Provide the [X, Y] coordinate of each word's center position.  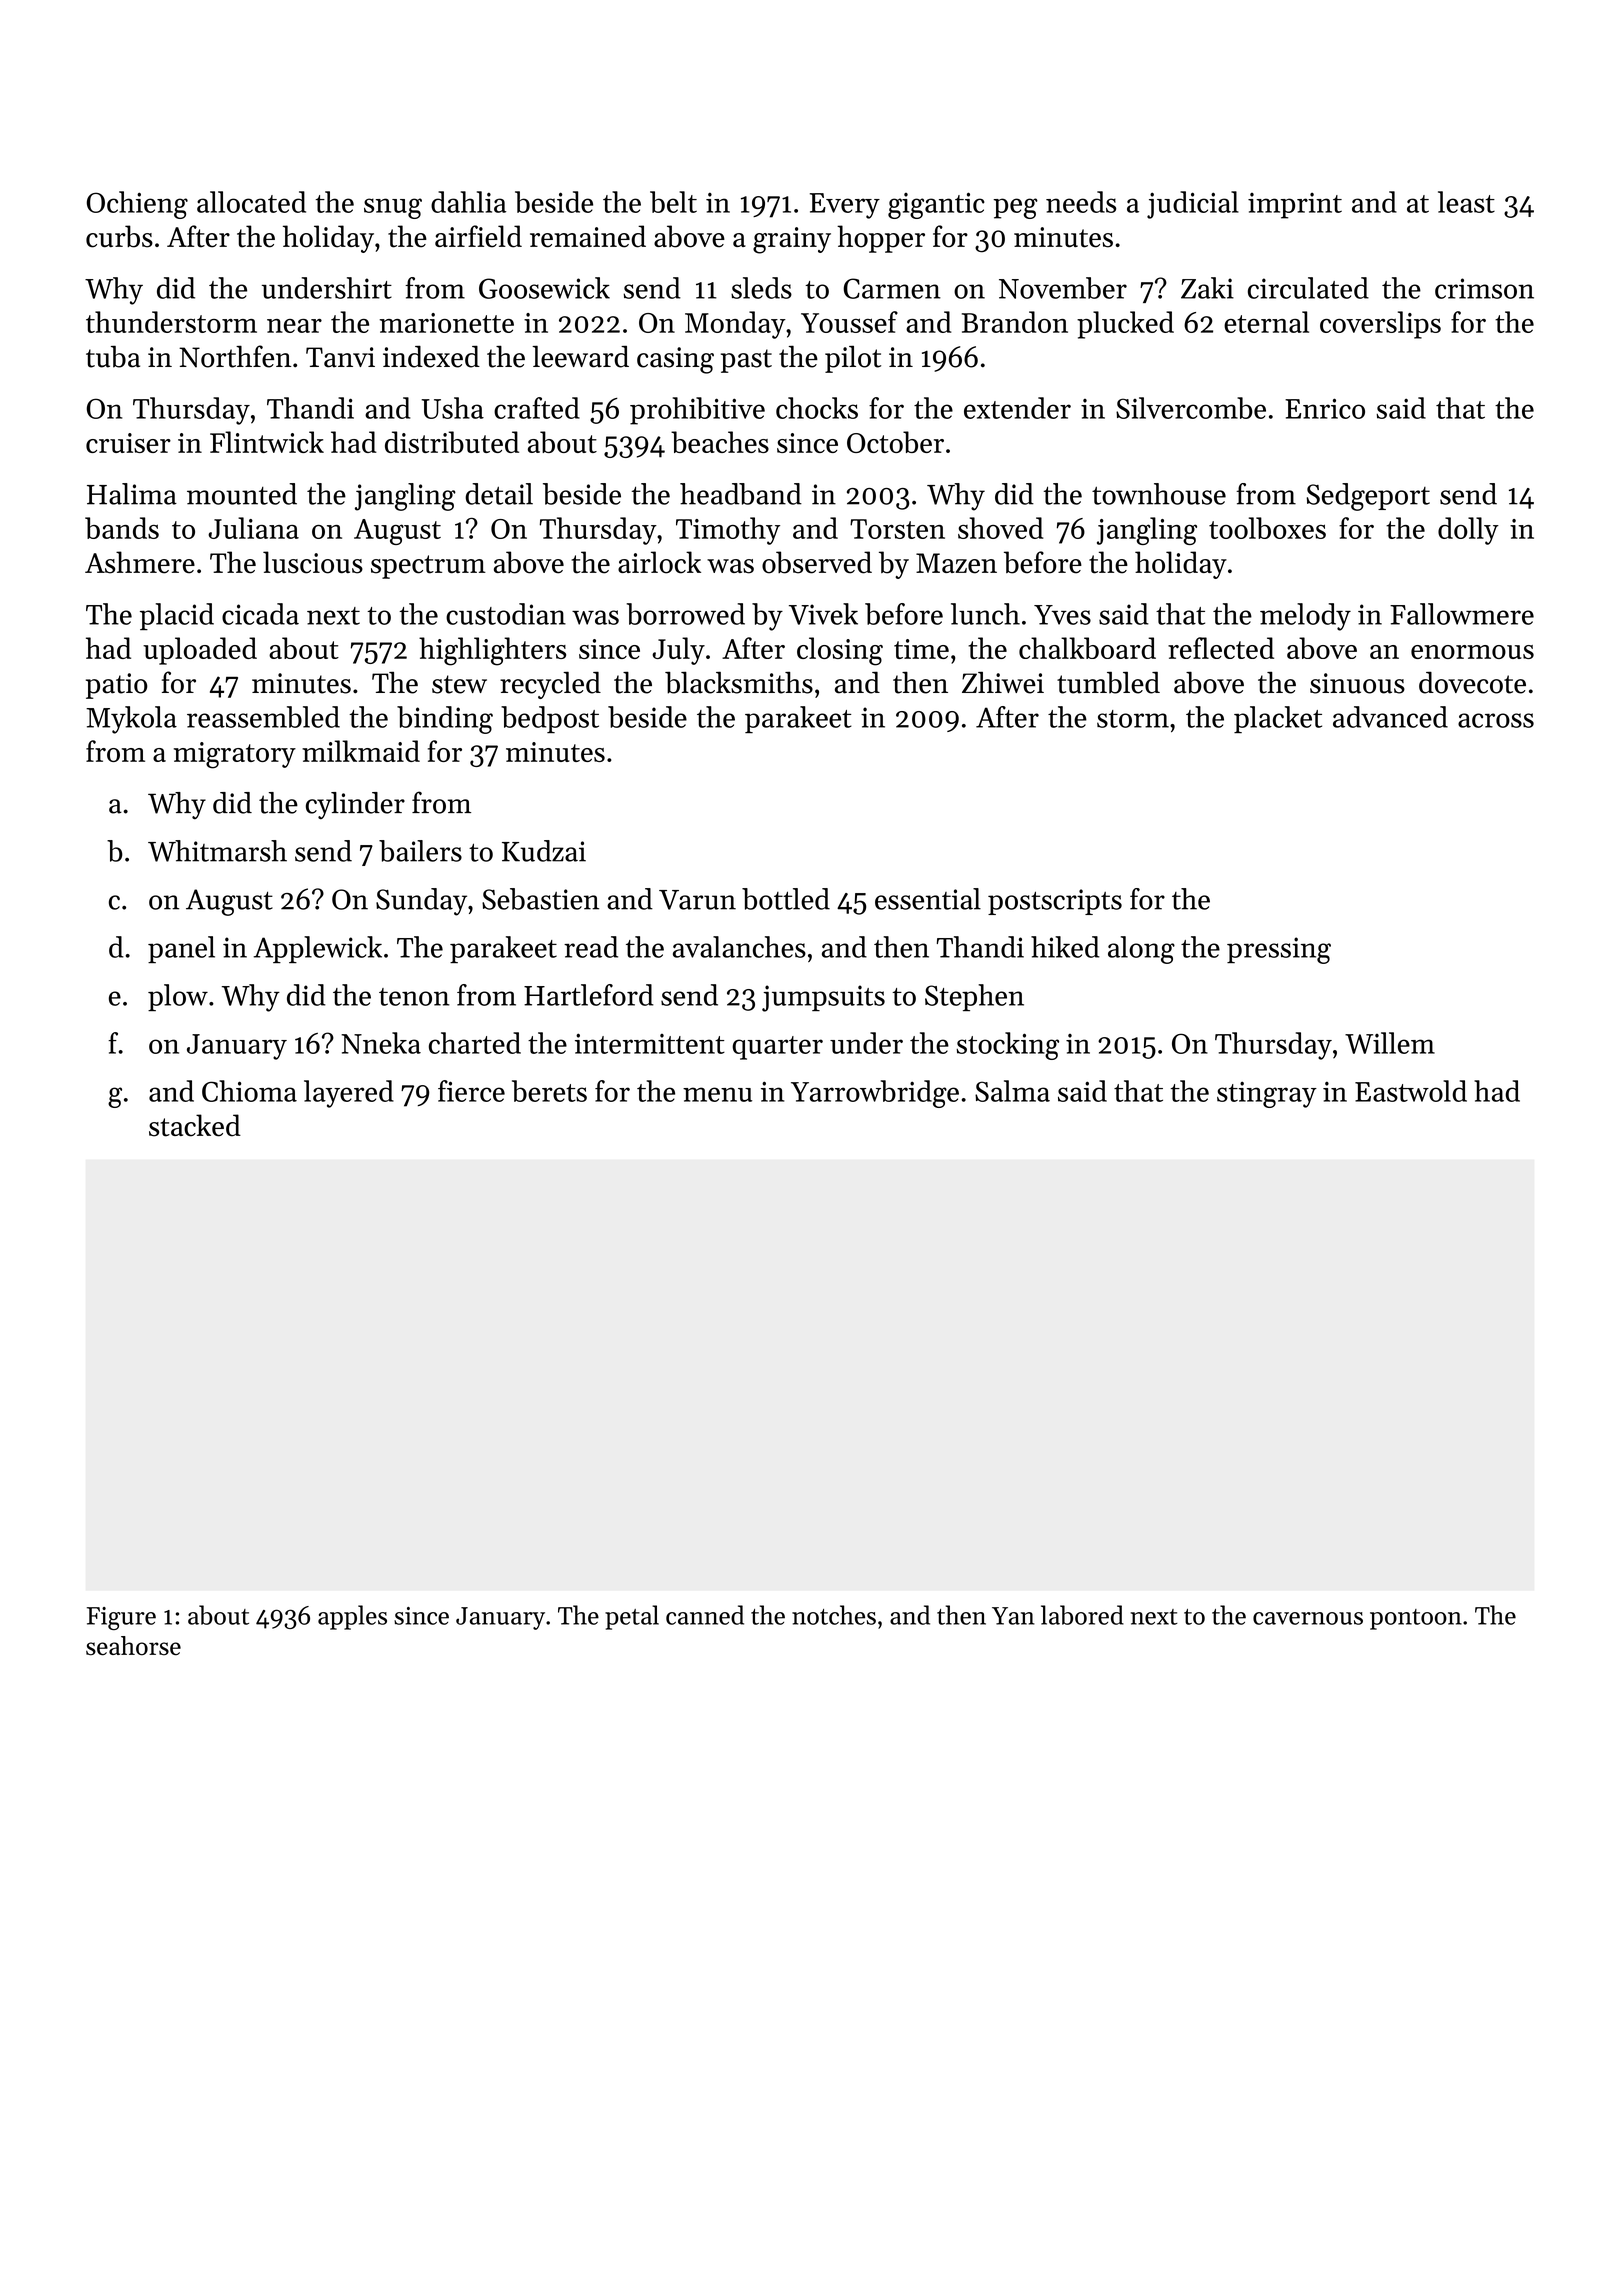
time [921, 649]
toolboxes [1267, 528]
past [746, 361]
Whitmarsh [217, 851]
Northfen [235, 356]
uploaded [200, 651]
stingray [1267, 1094]
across [1496, 720]
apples [352, 1617]
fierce [471, 1091]
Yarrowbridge [875, 1094]
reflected [1221, 648]
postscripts [1055, 902]
